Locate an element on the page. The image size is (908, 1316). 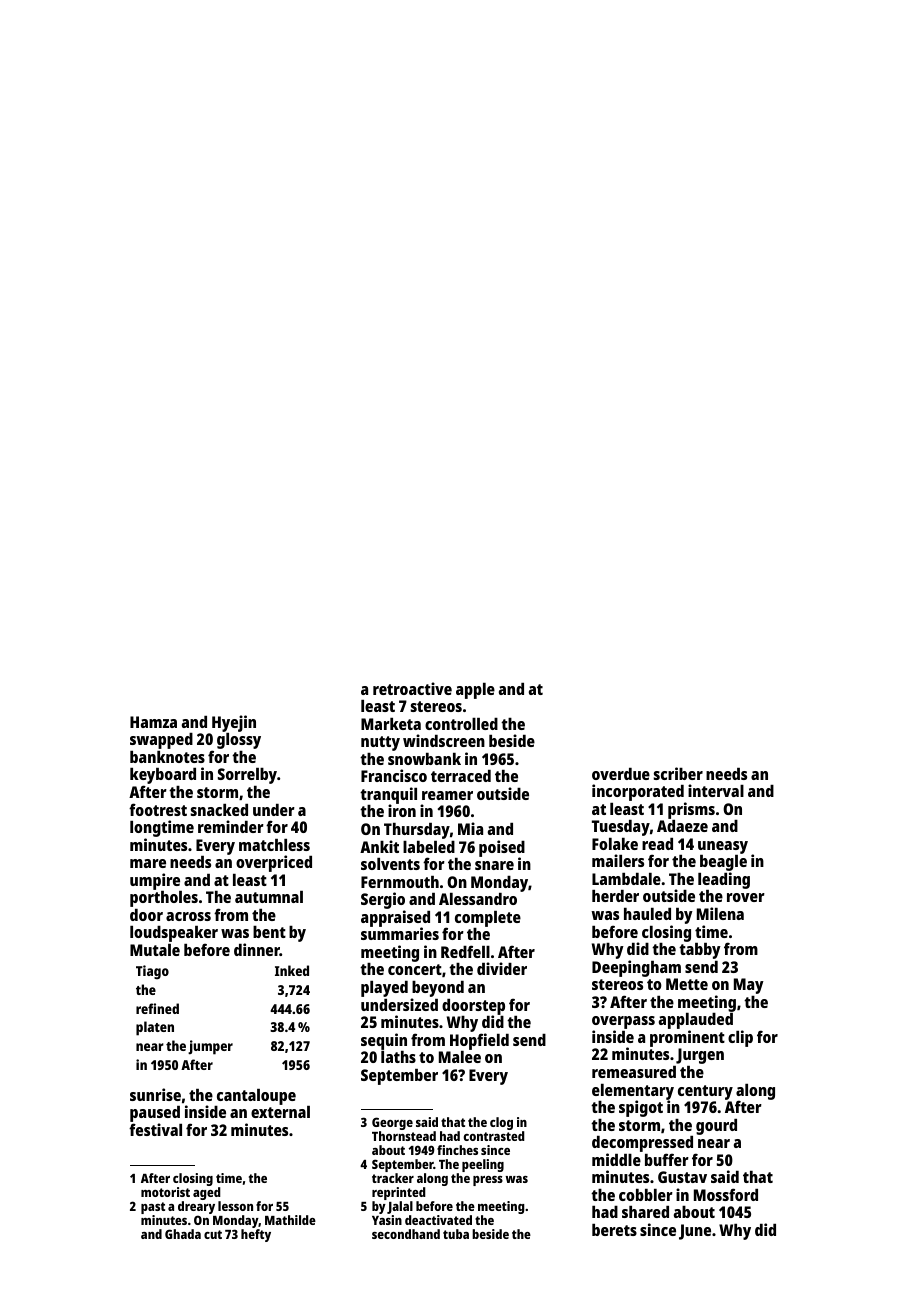
jumper is located at coordinates (210, 1047).
